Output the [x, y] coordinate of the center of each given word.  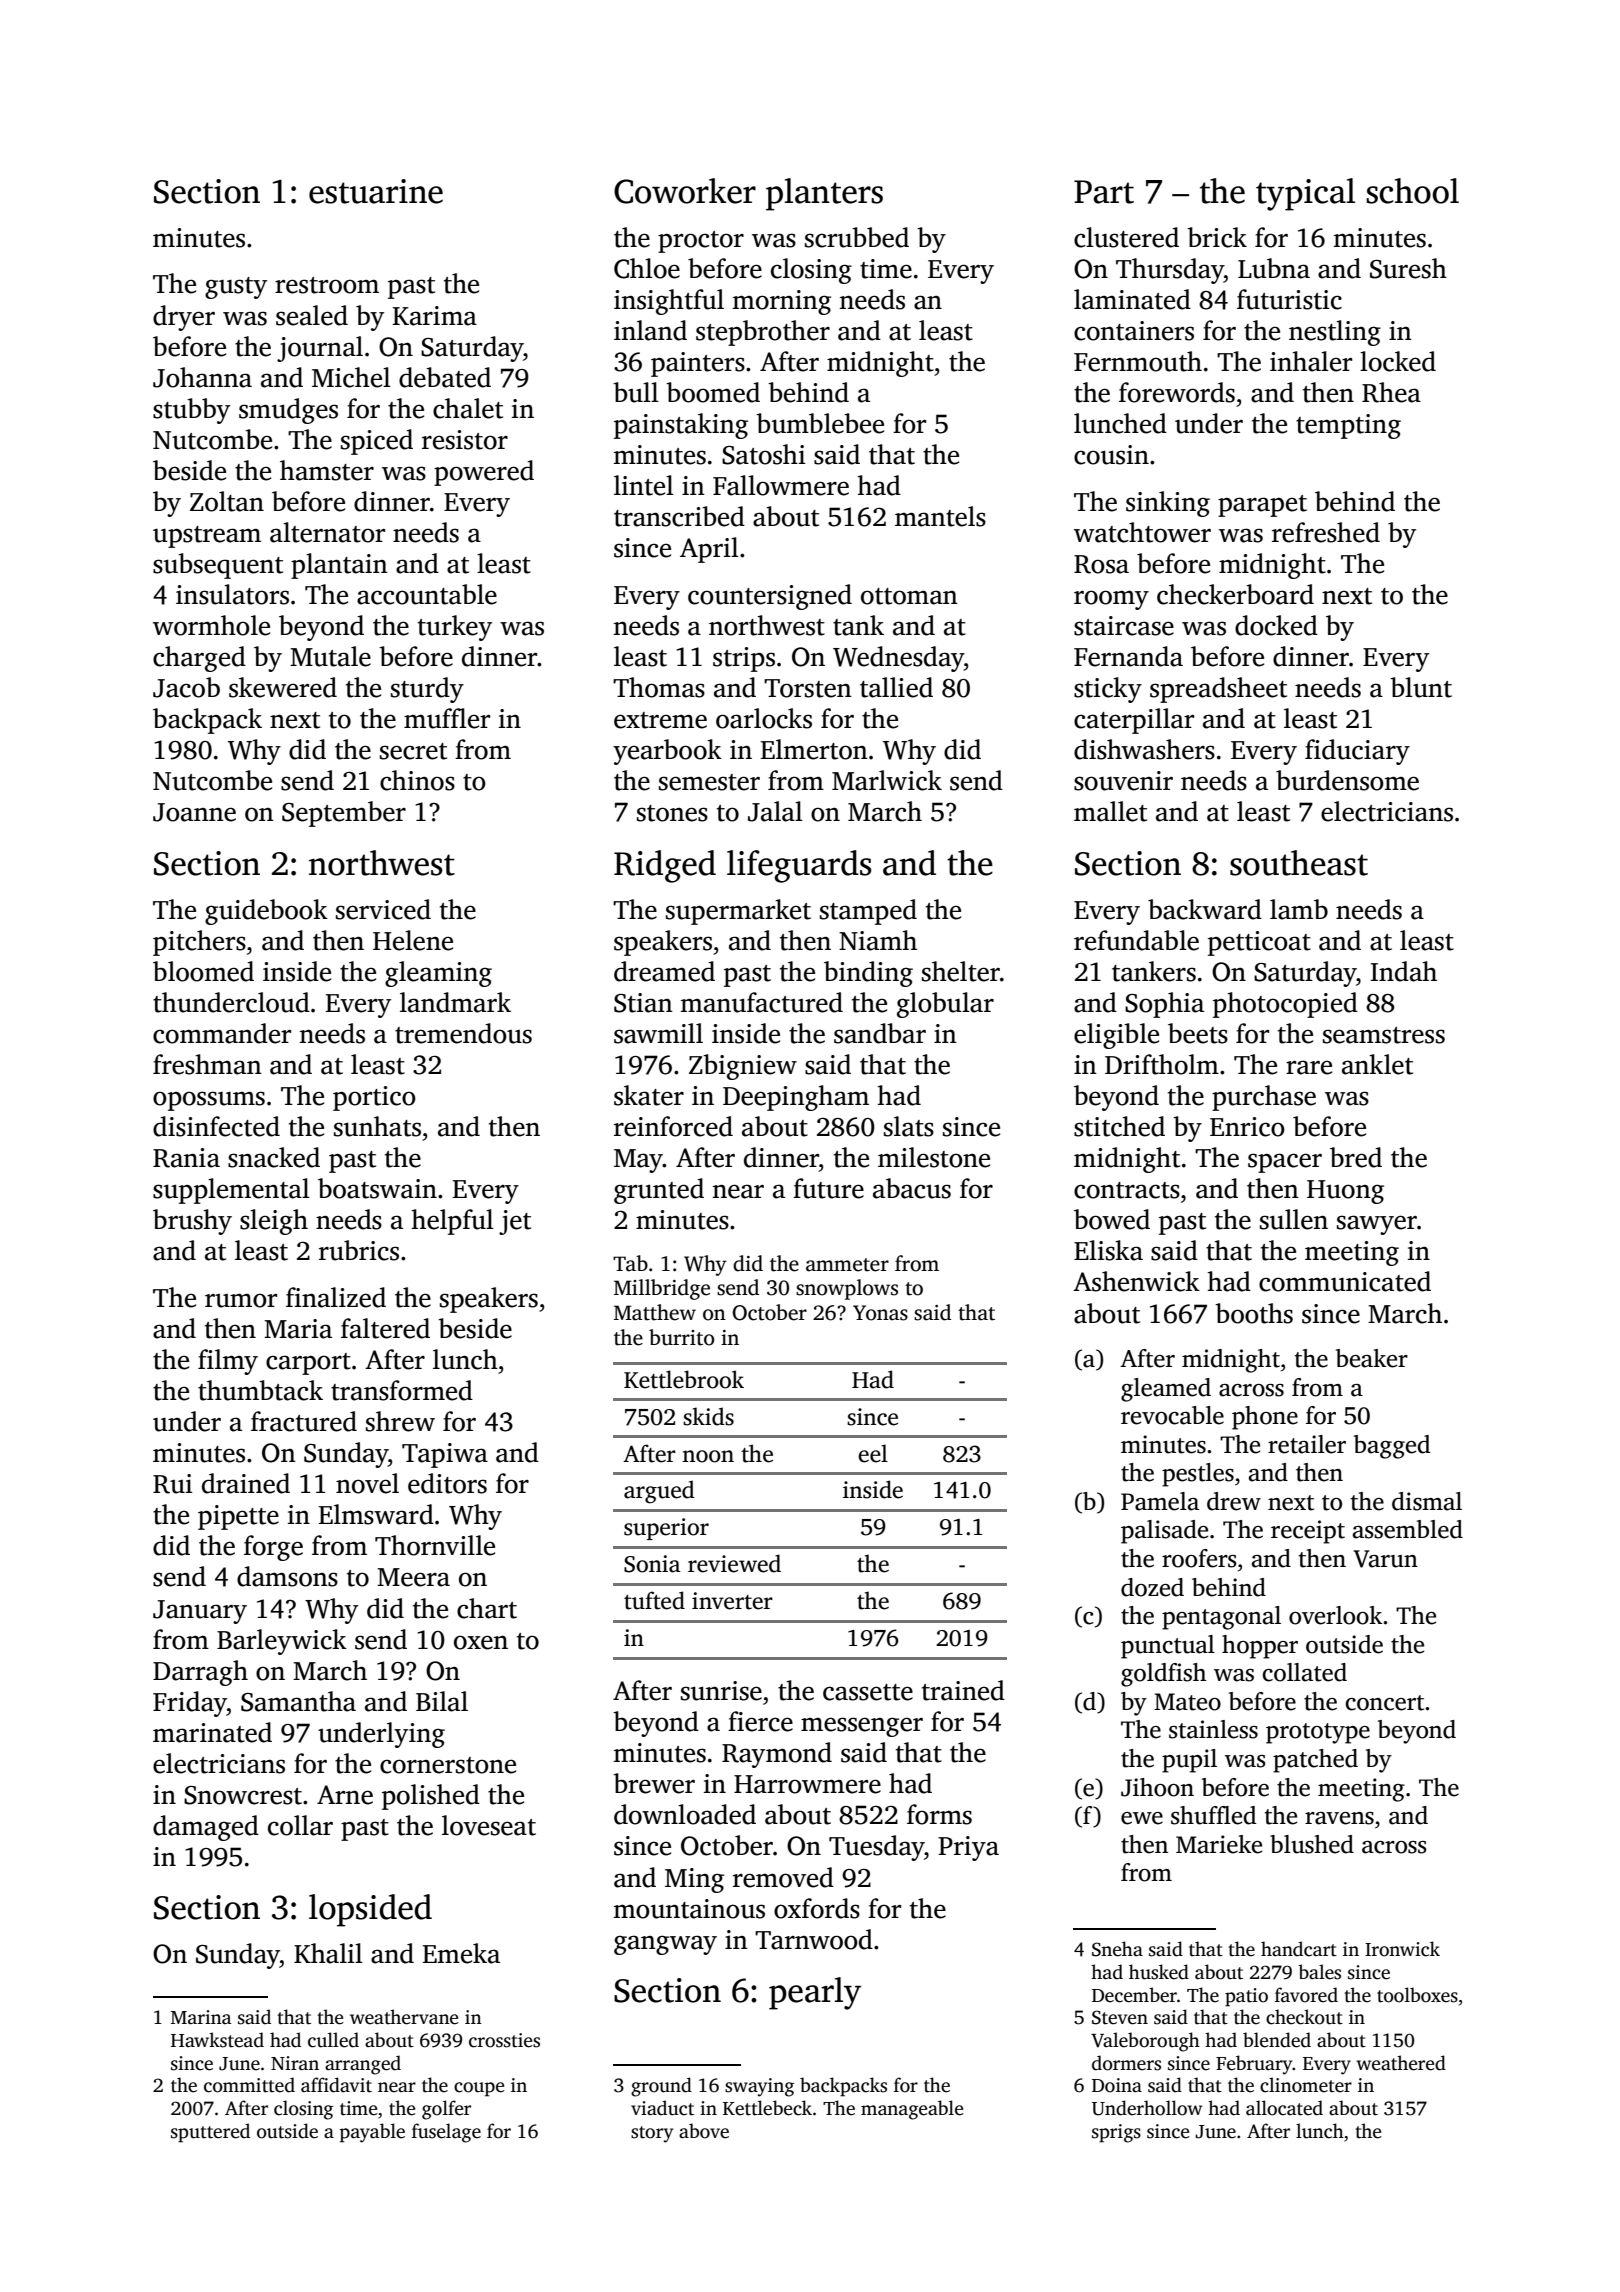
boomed [713, 392]
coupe [479, 2089]
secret [413, 751]
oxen [481, 1642]
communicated [1345, 1281]
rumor [241, 1300]
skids [708, 1416]
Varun [1385, 1559]
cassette [868, 1692]
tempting [1348, 426]
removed [783, 1877]
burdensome [1347, 780]
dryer [184, 318]
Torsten [808, 688]
